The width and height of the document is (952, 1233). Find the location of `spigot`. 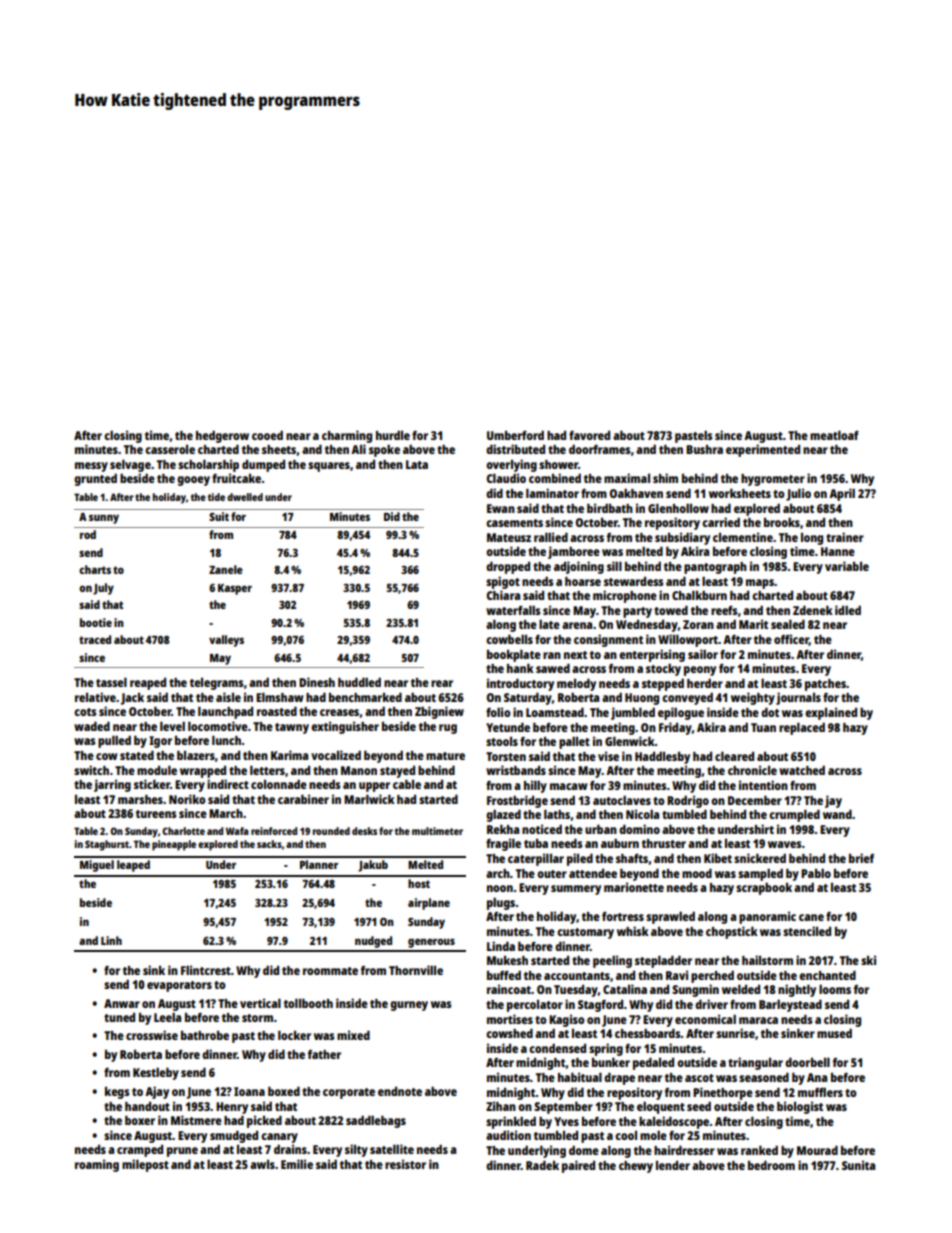

spigot is located at coordinates (503, 582).
